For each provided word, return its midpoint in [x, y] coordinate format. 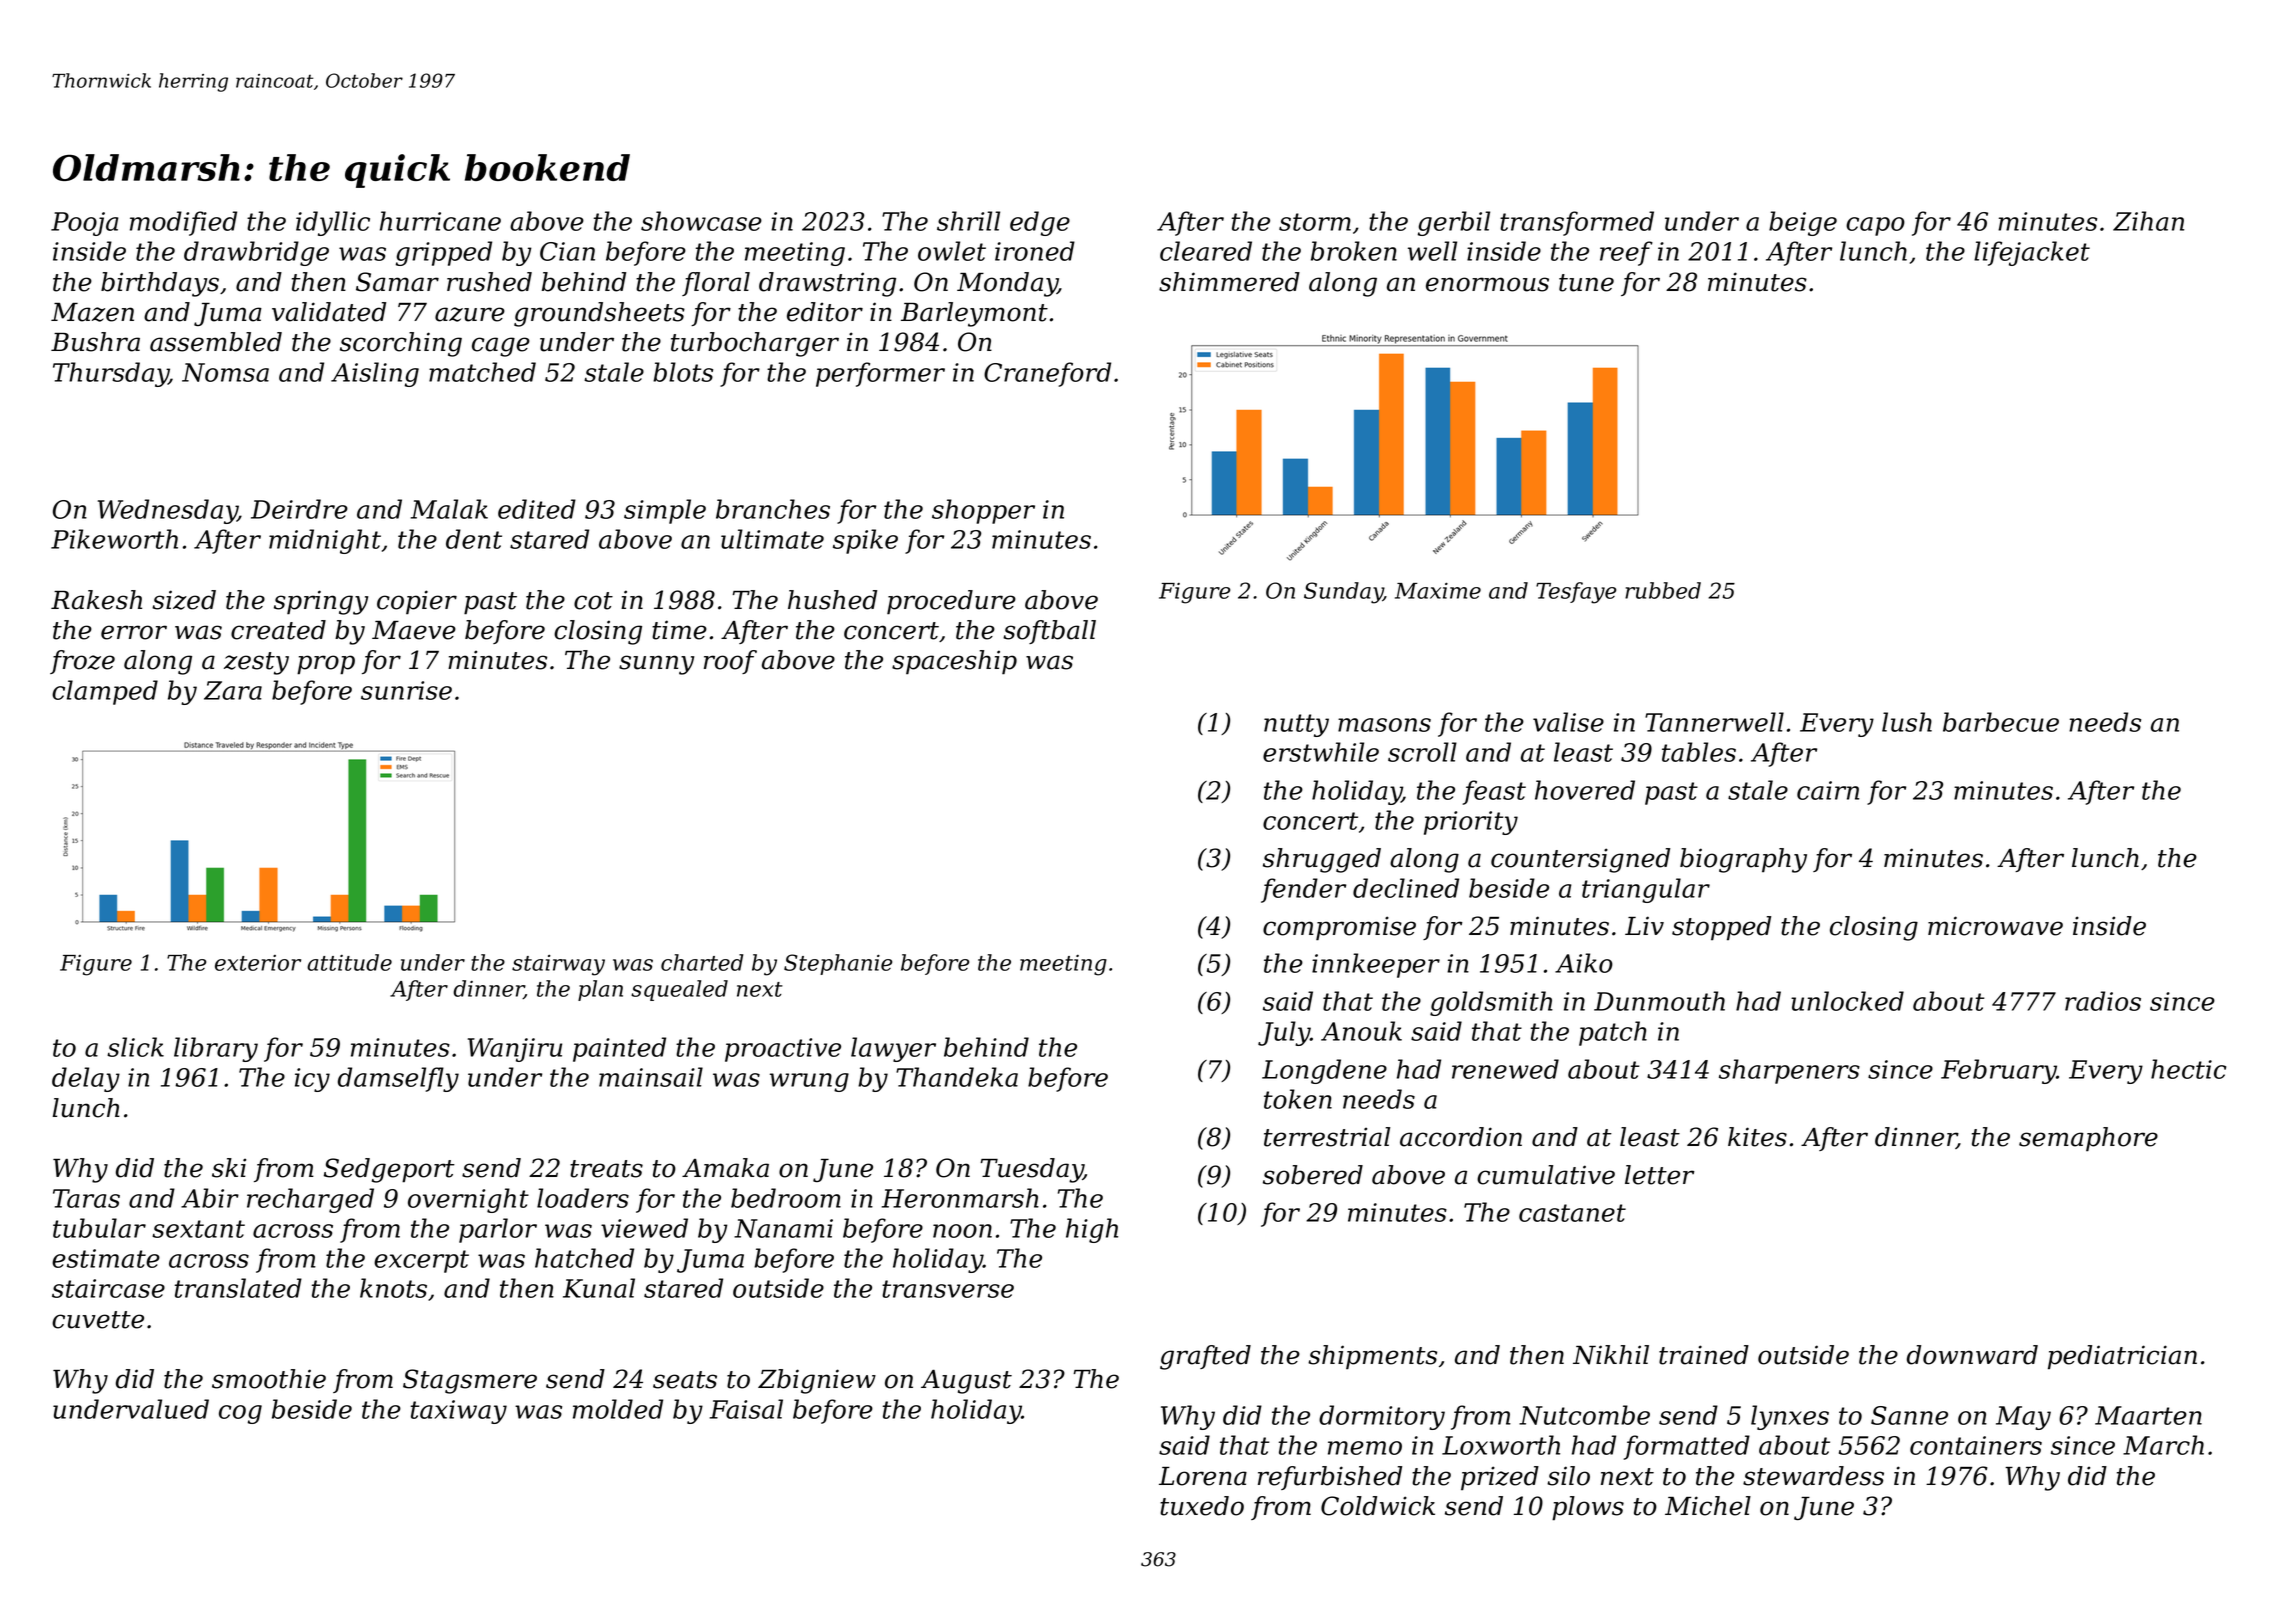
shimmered [1229, 282]
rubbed [1663, 590]
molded [618, 1409]
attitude [349, 962]
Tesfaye [1576, 593]
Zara [233, 690]
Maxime [1438, 591]
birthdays [160, 284]
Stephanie [838, 964]
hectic [2188, 1069]
